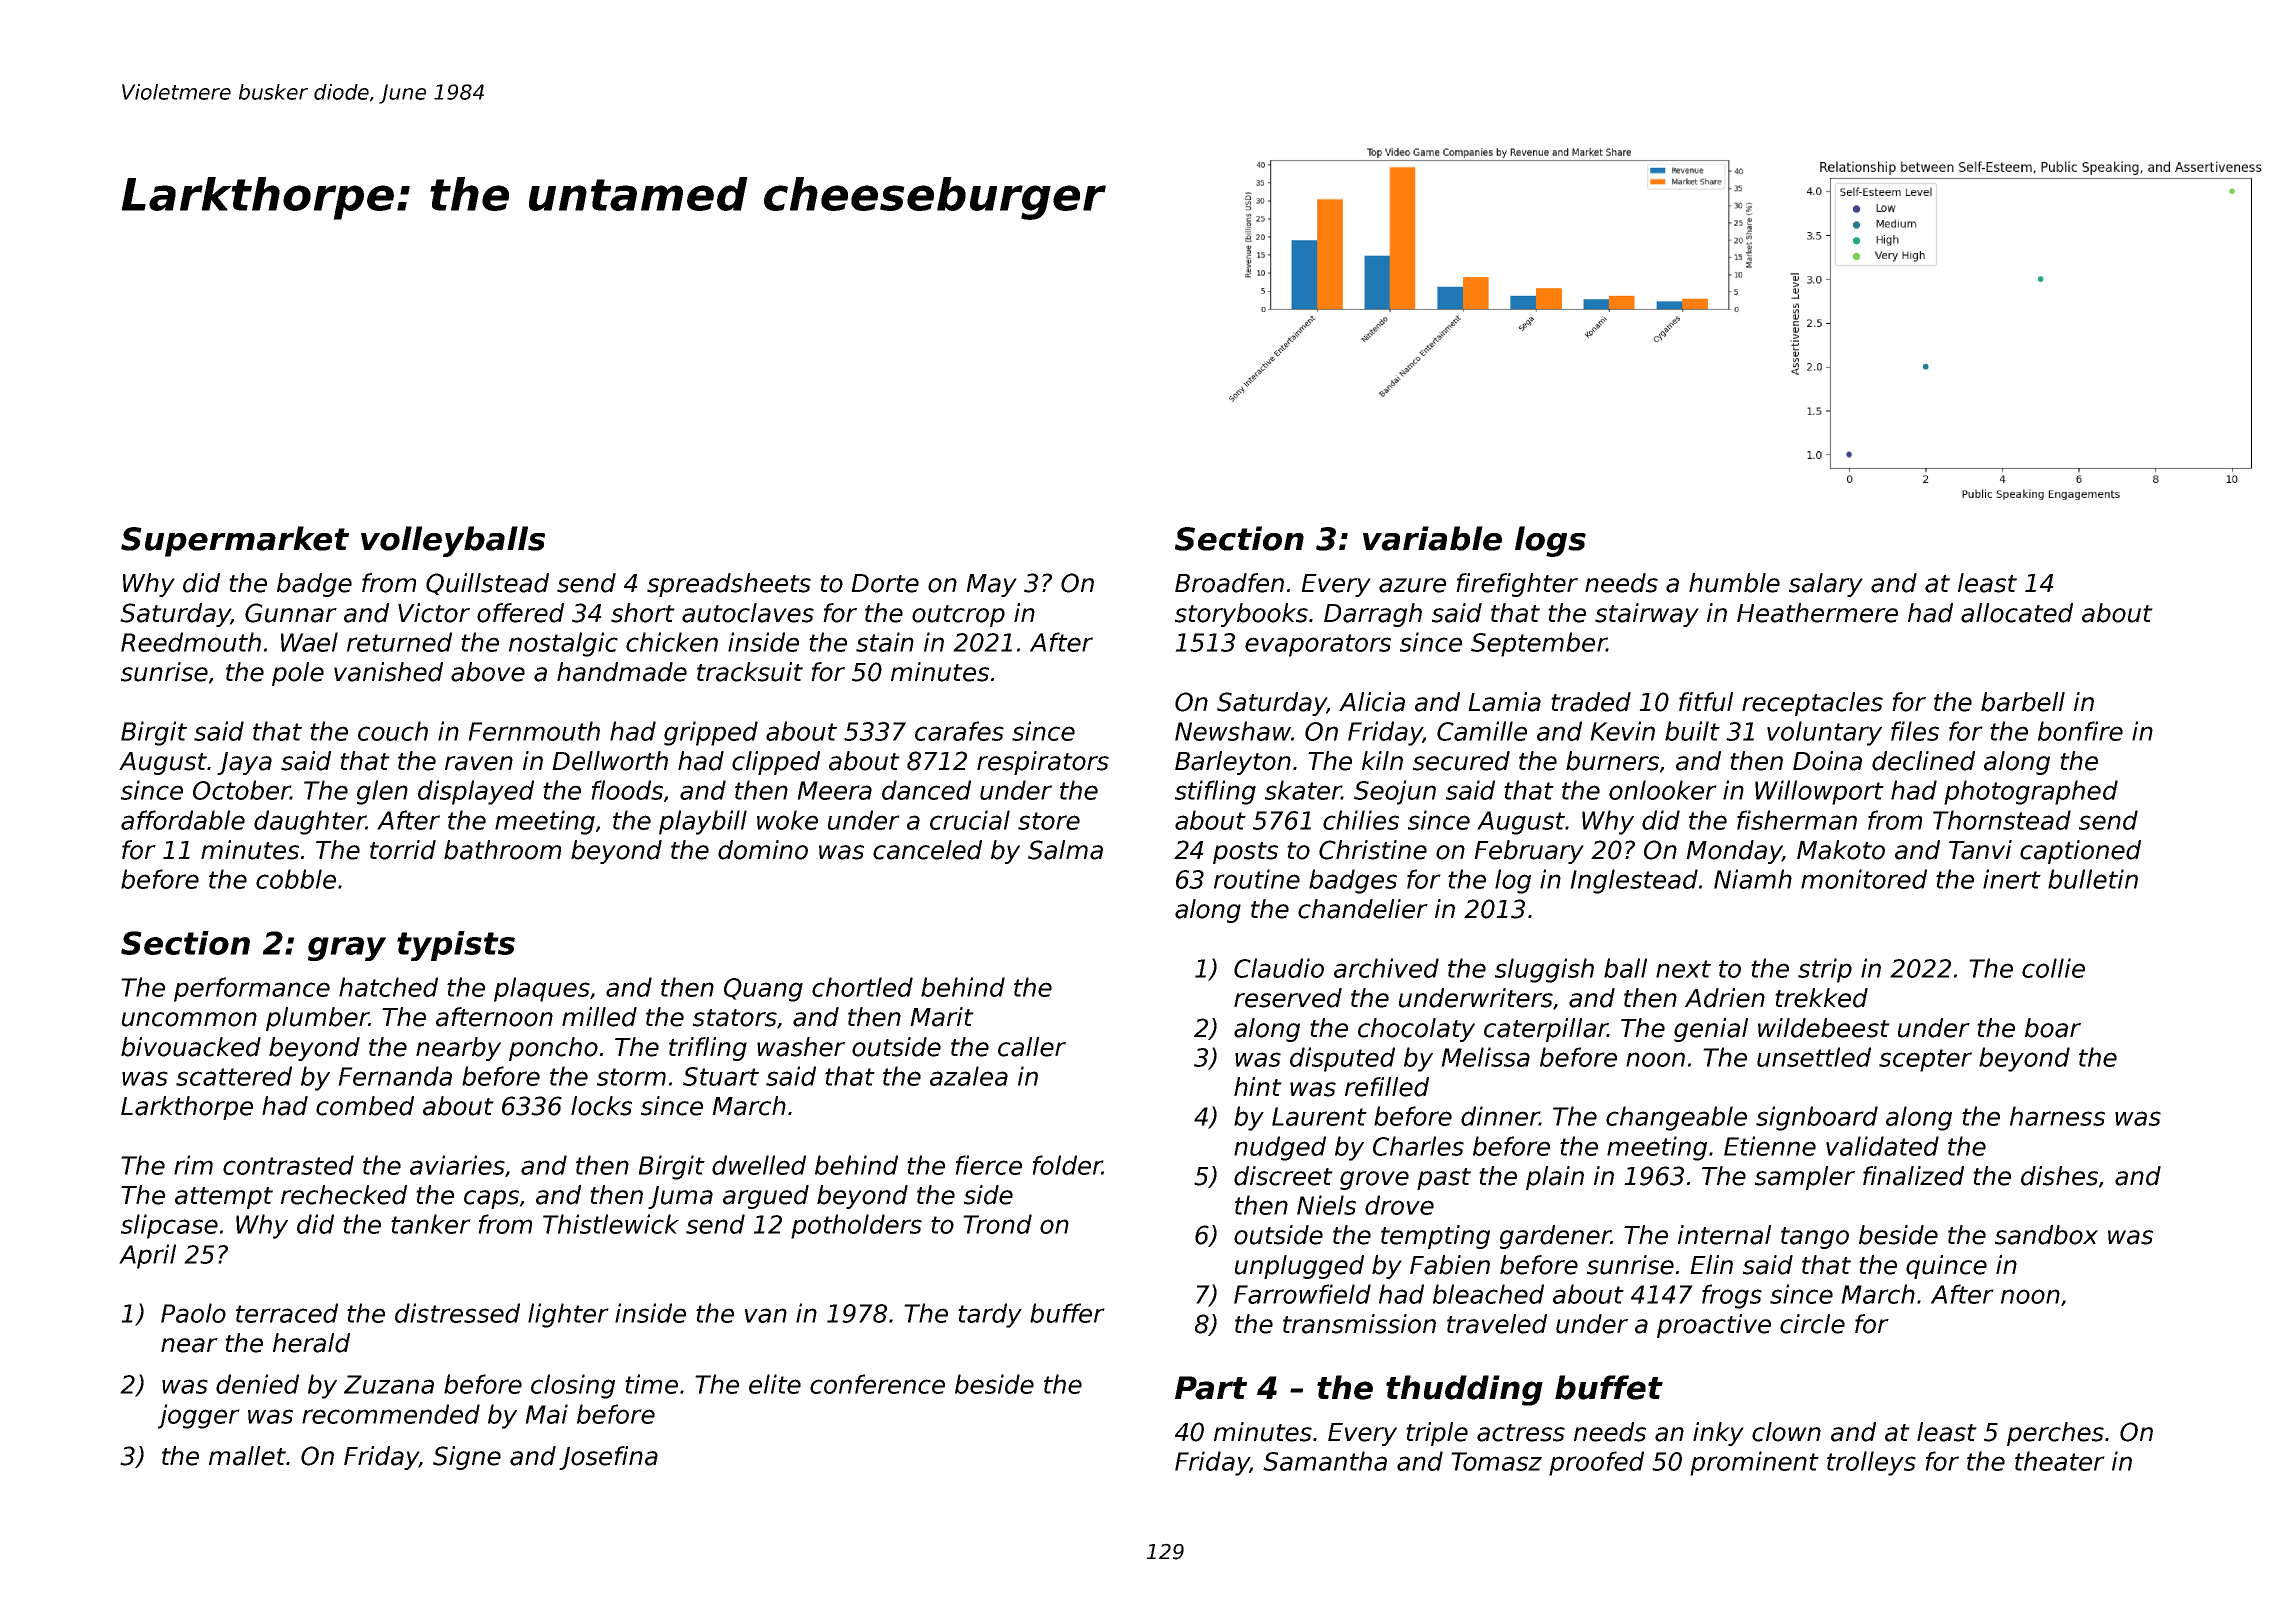 This screenshot has width=2292, height=1620. Describe the element at coordinates (248, 1456) in the screenshot. I see `mallet` at that location.
